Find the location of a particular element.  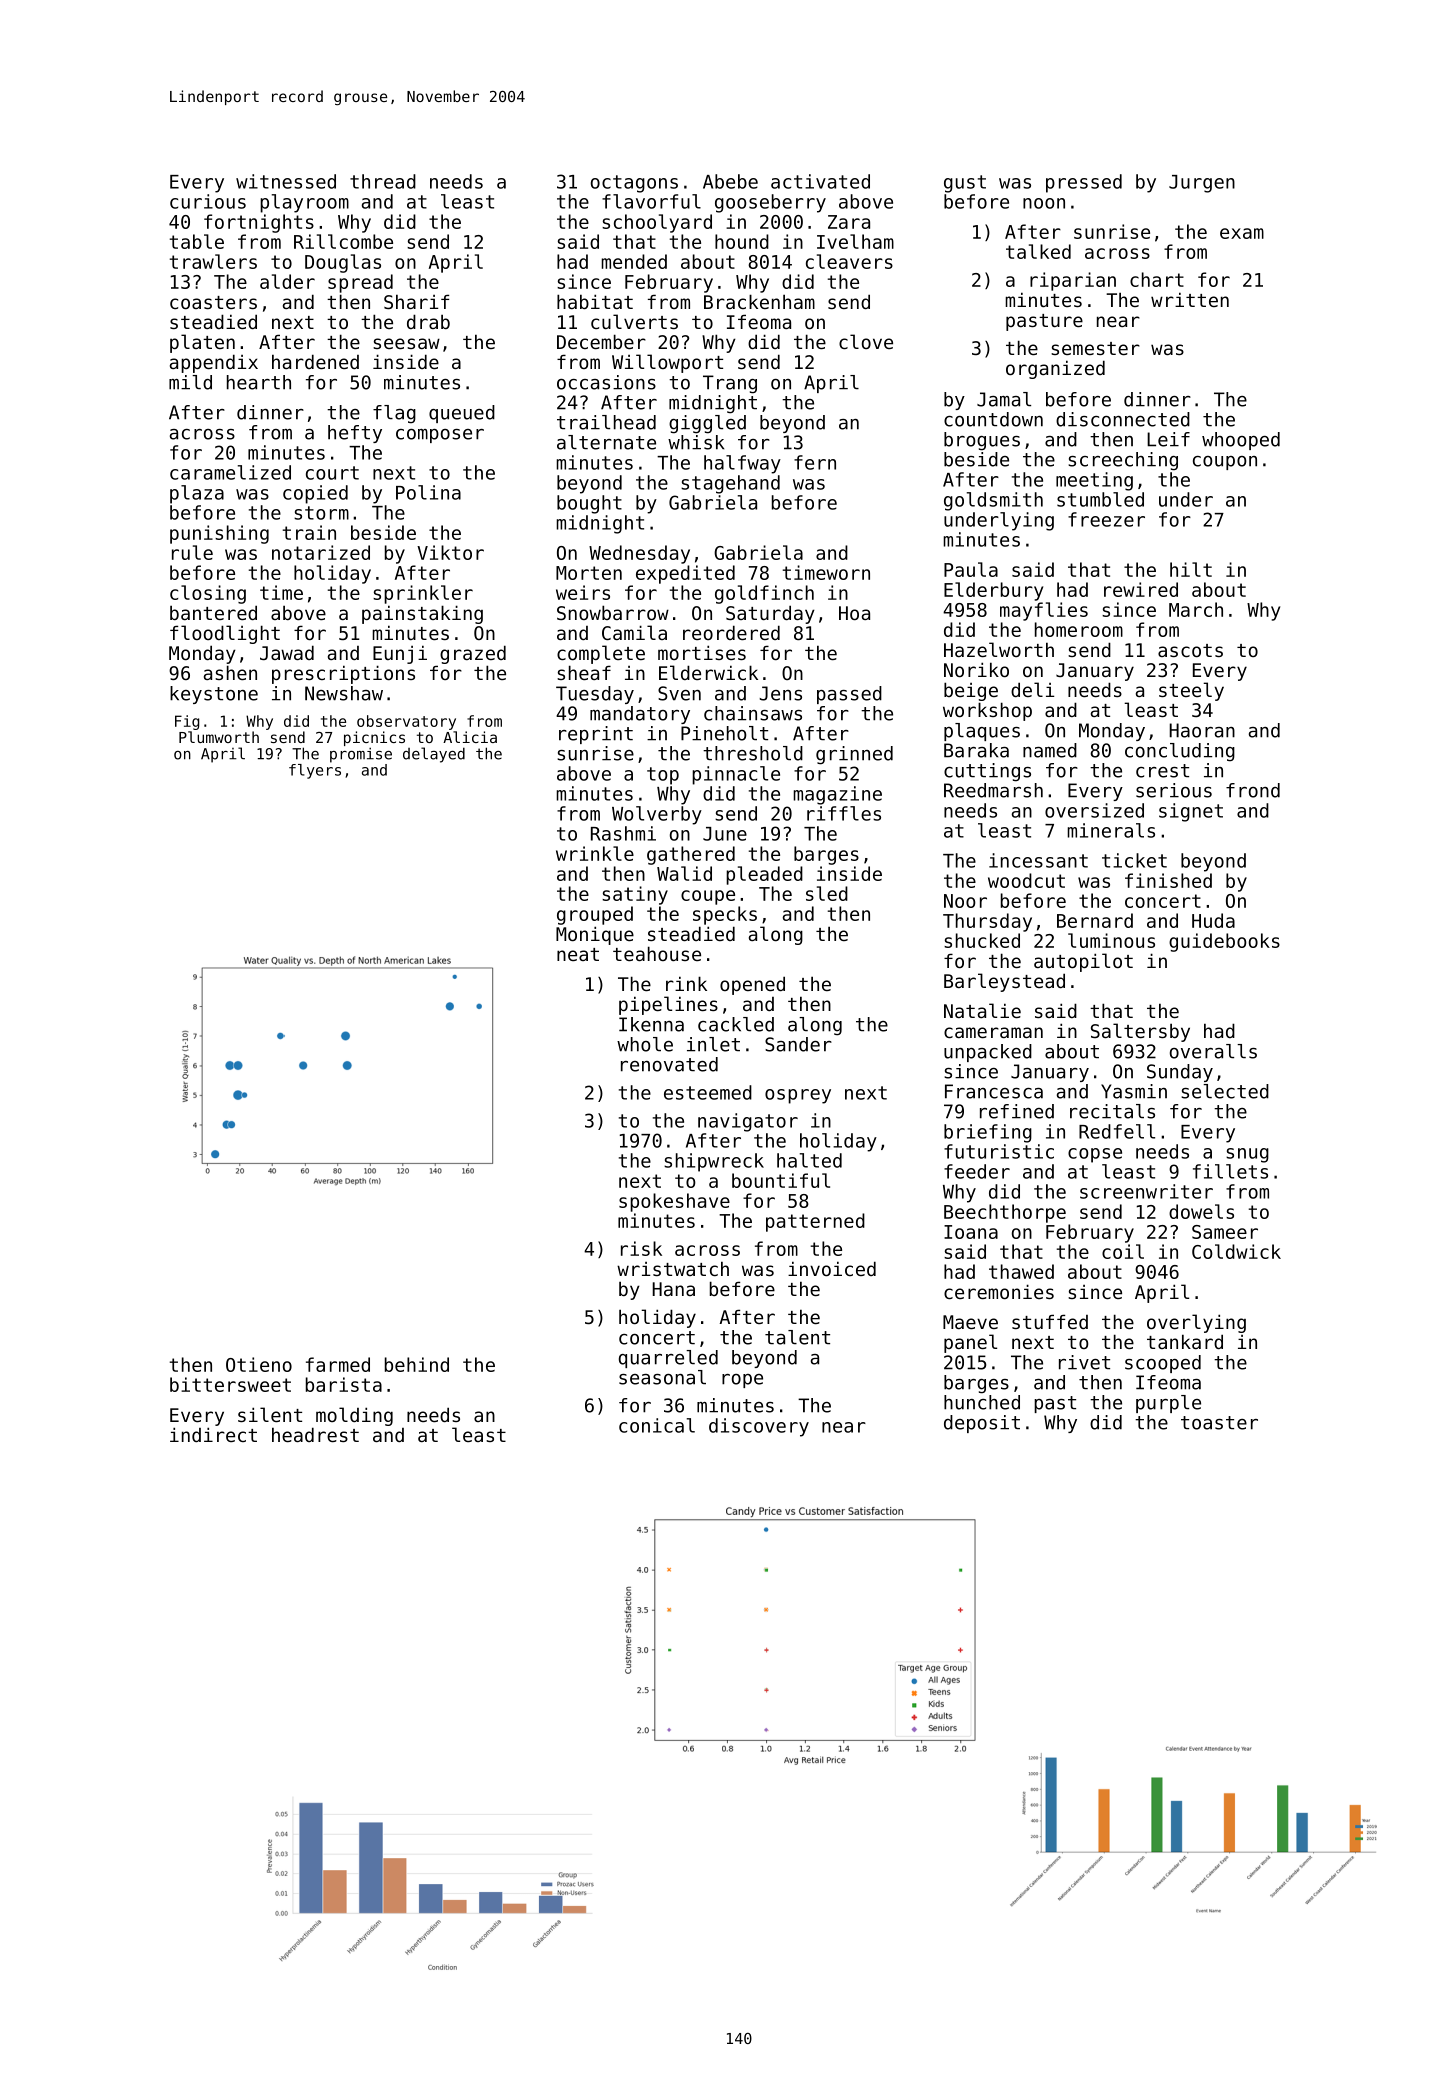

brogues is located at coordinates (982, 441).
